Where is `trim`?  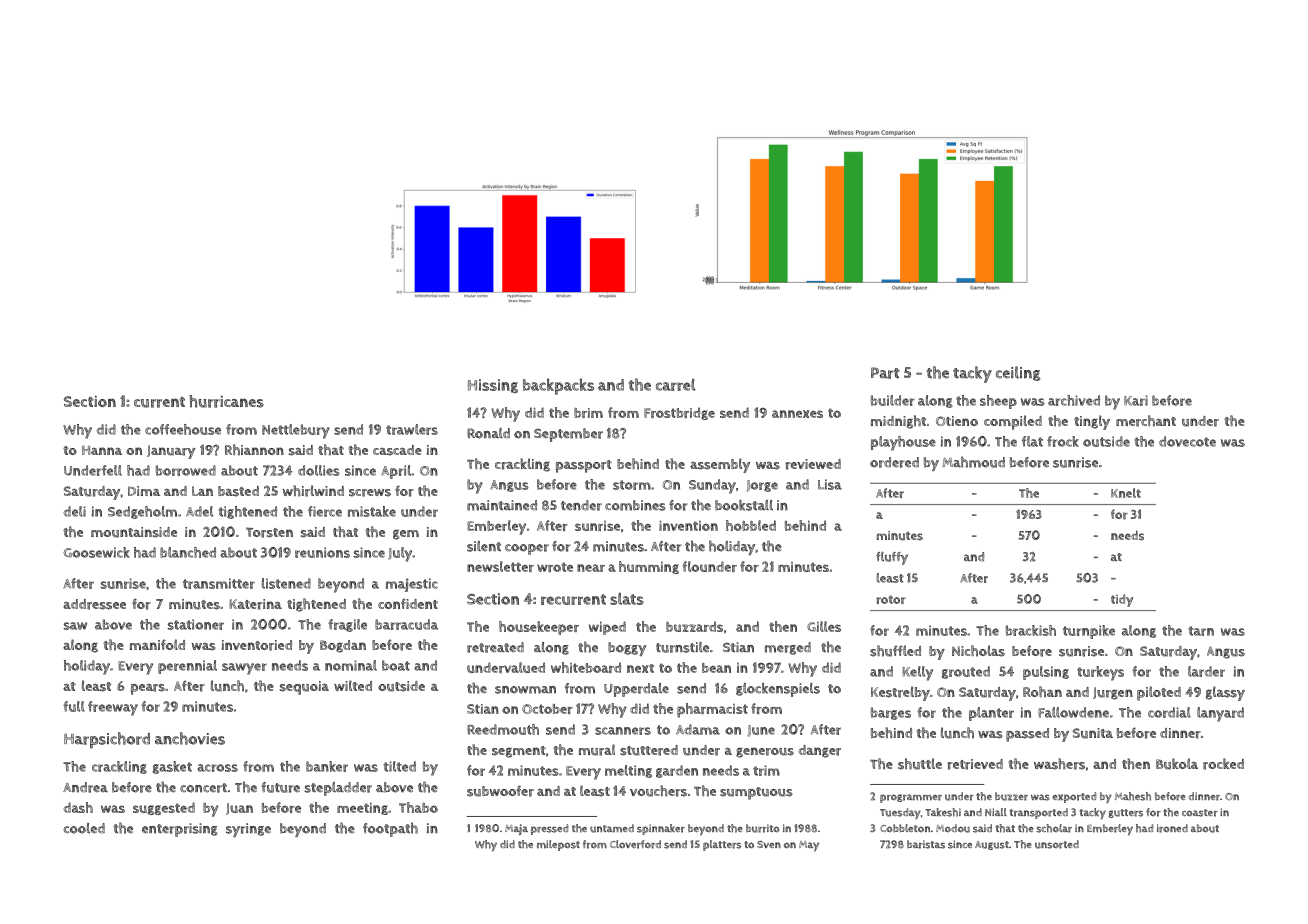
trim is located at coordinates (766, 770).
